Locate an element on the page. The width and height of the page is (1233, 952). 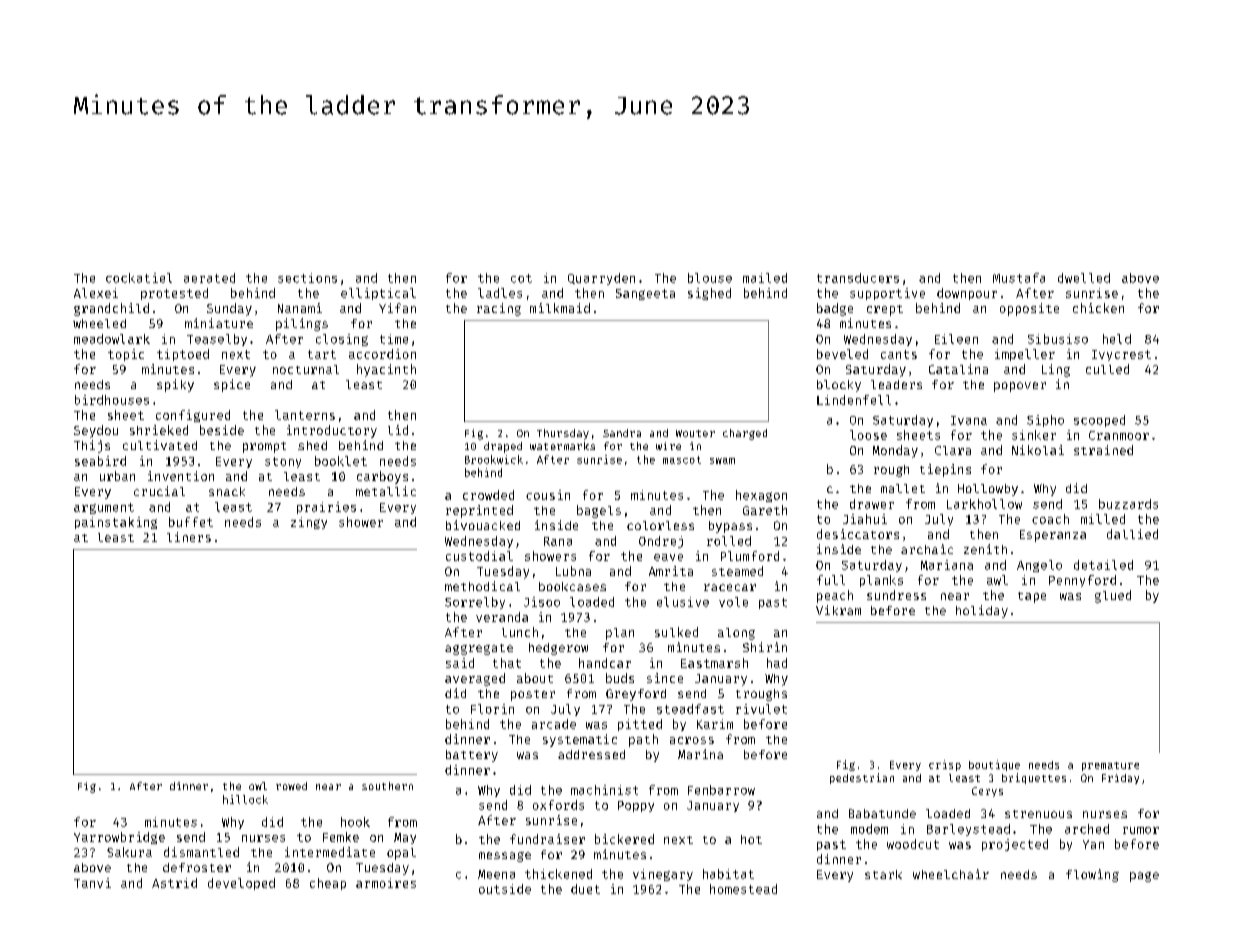
painstaking is located at coordinates (116, 523).
